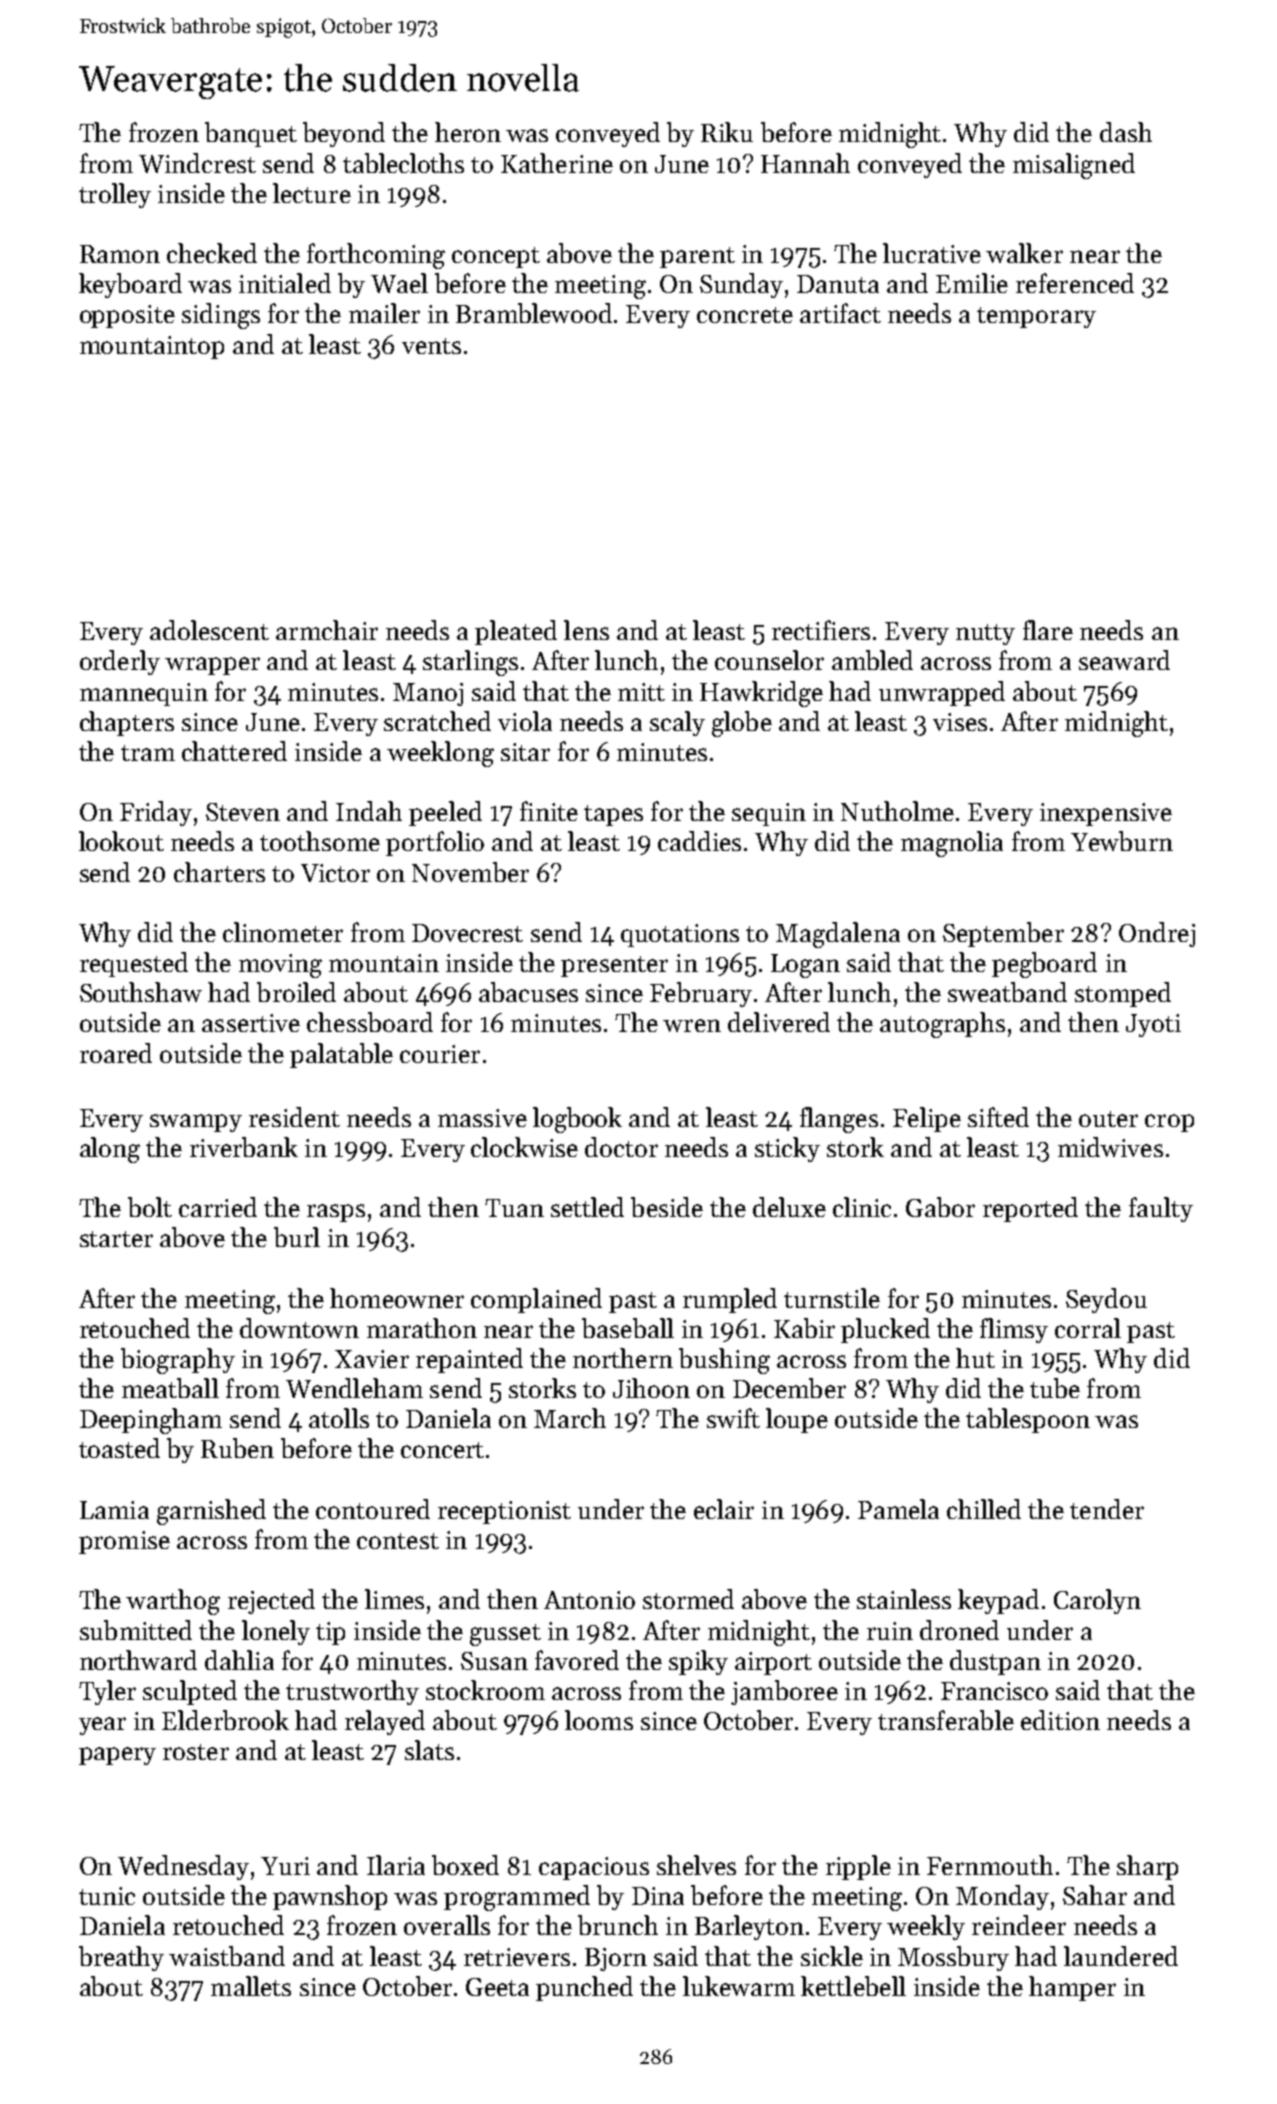  Describe the element at coordinates (121, 1958) in the screenshot. I see `breathy` at that location.
